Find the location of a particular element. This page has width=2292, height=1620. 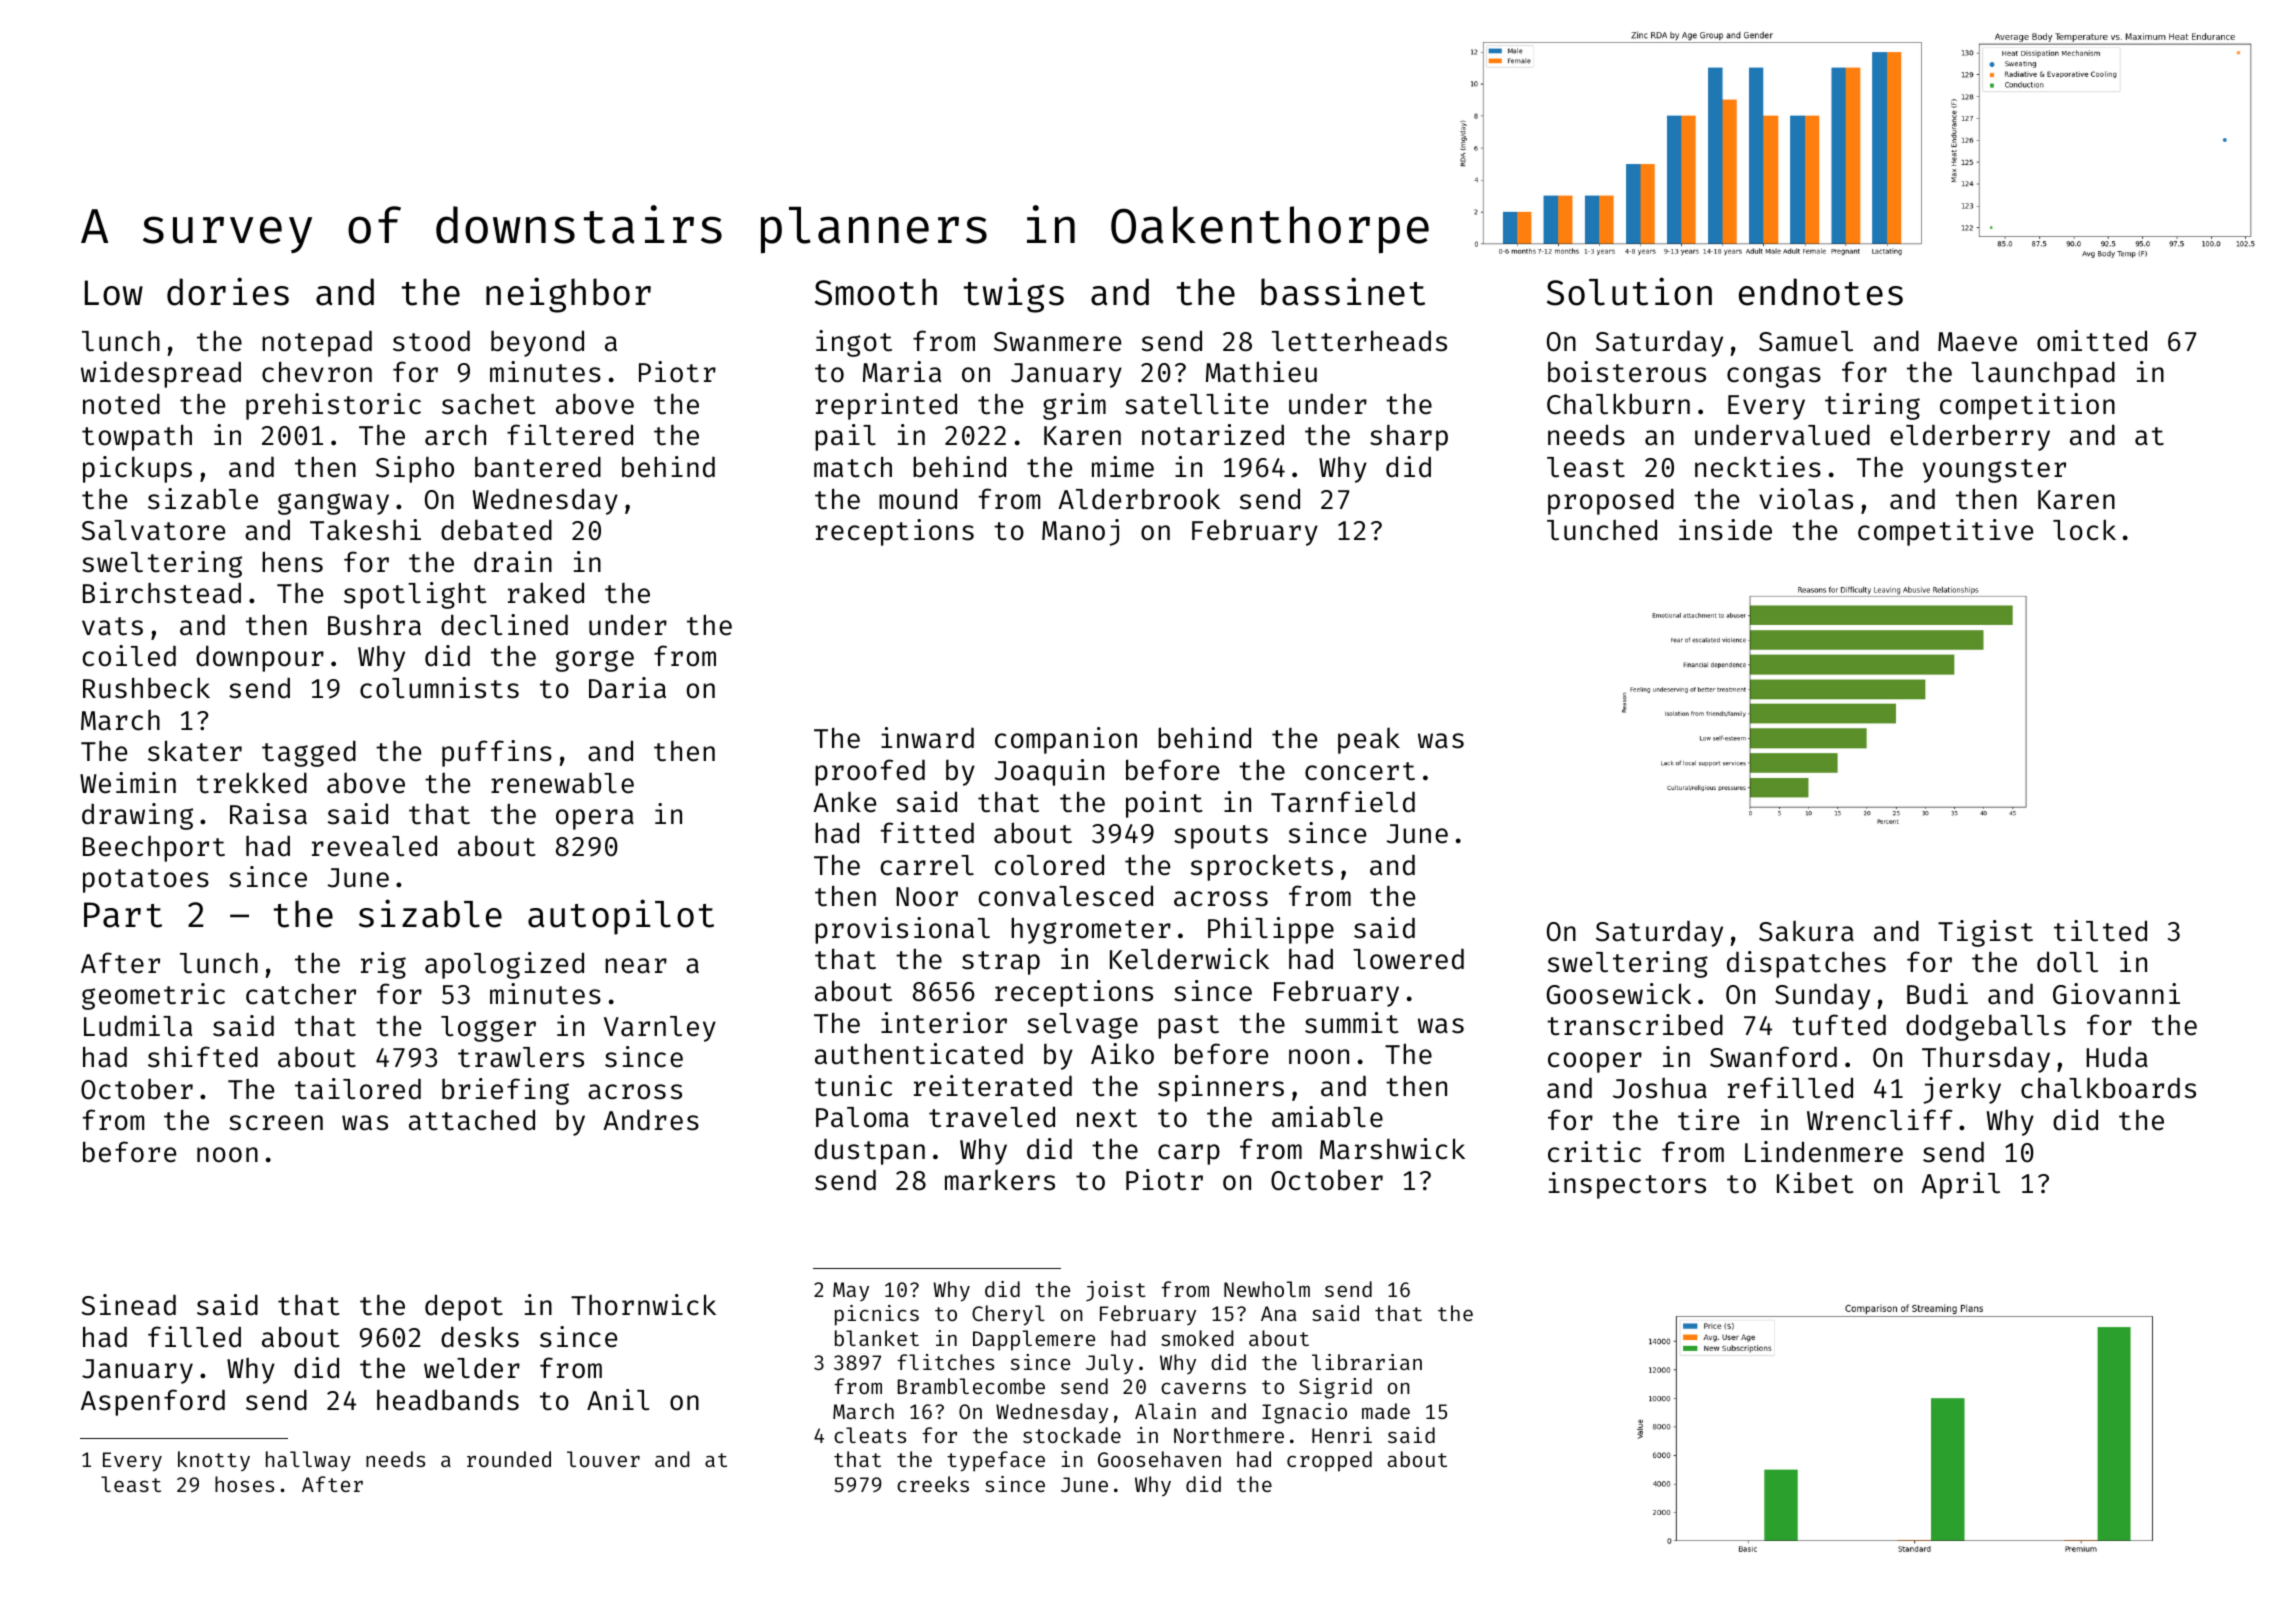

creeks is located at coordinates (933, 1484).
